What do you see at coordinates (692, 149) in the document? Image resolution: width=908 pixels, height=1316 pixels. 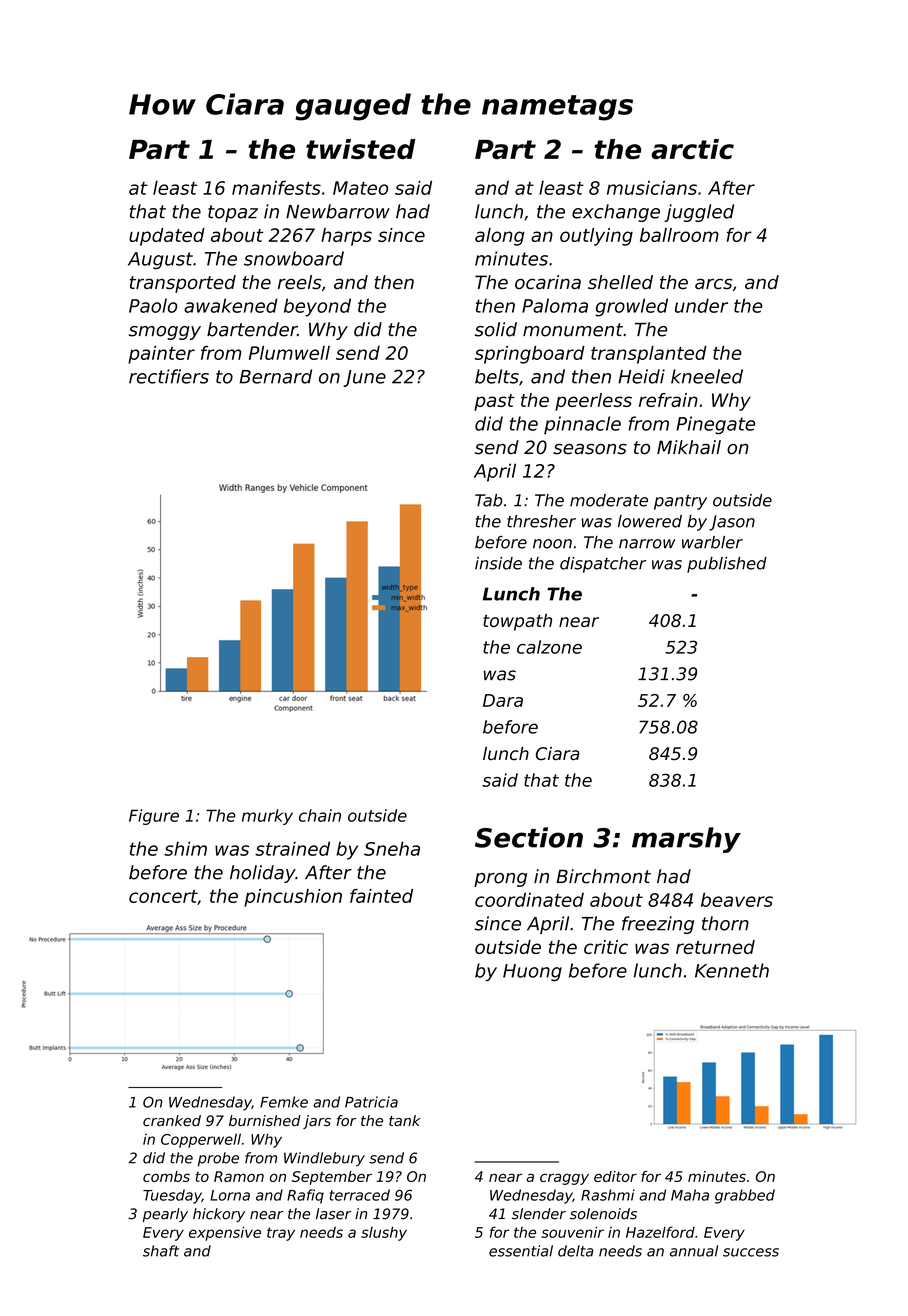 I see `arctic` at bounding box center [692, 149].
